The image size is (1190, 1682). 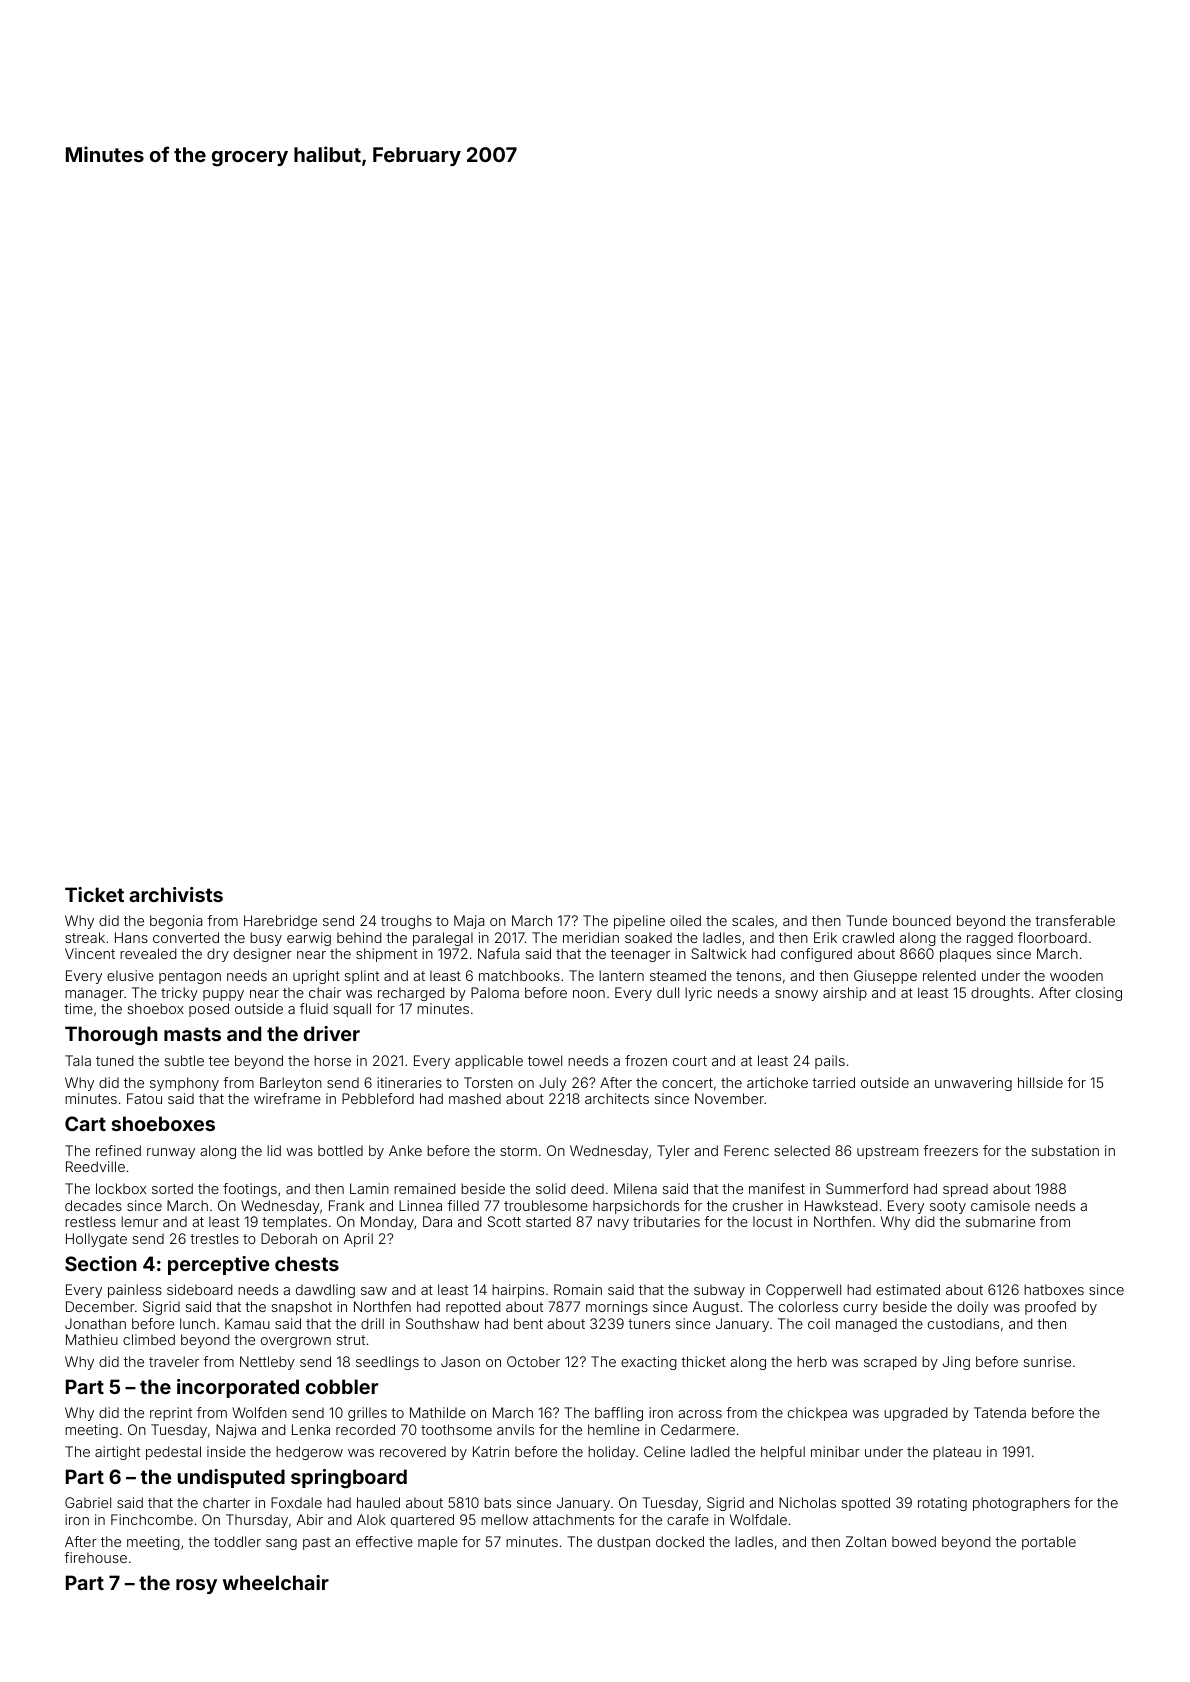 I want to click on rosy, so click(x=196, y=1586).
